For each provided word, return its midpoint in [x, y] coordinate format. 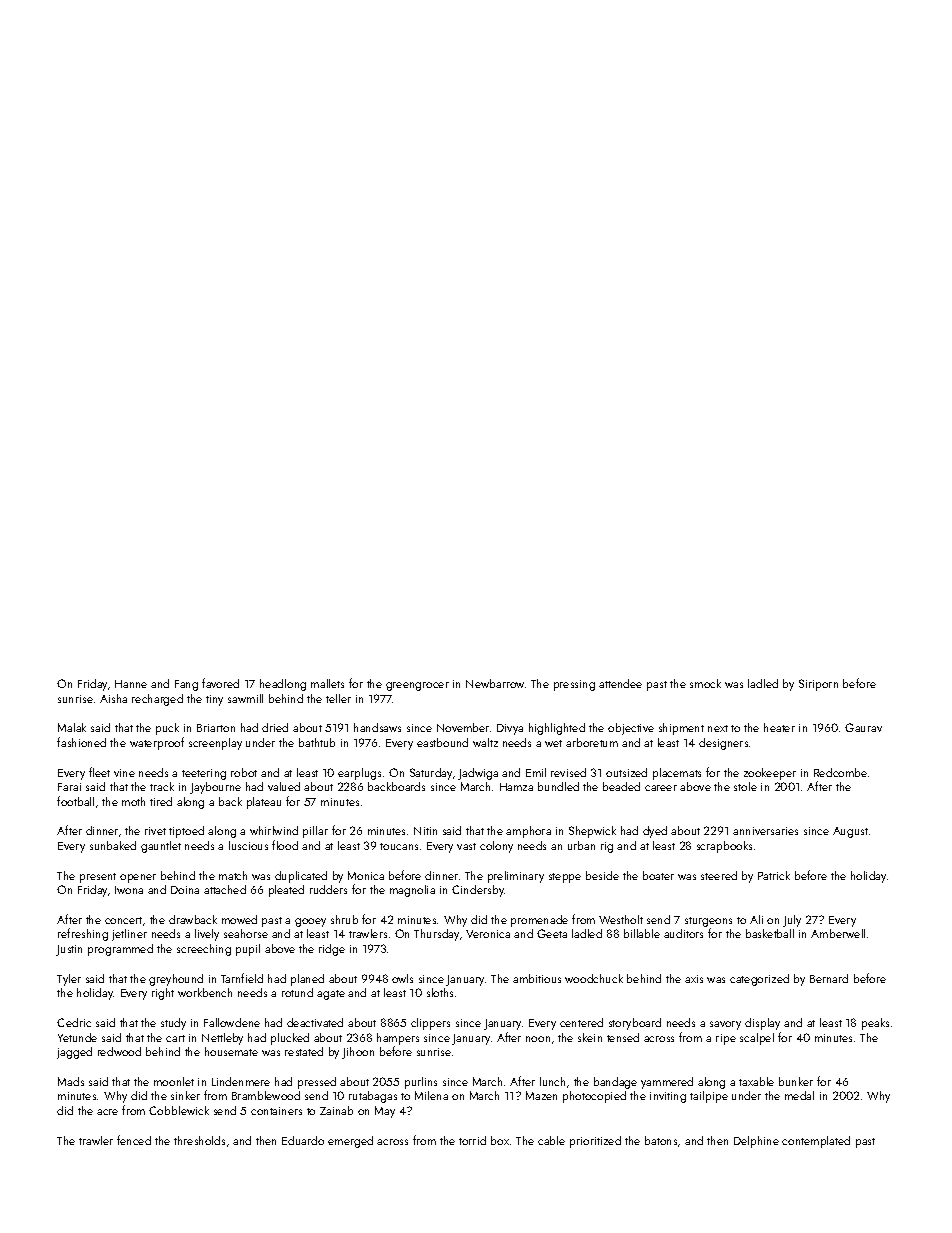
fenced [134, 1140]
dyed [655, 832]
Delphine [756, 1142]
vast [466, 846]
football [75, 801]
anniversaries [765, 831]
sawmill [245, 698]
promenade [539, 921]
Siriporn [818, 685]
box [500, 1140]
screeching [204, 950]
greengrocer [417, 686]
